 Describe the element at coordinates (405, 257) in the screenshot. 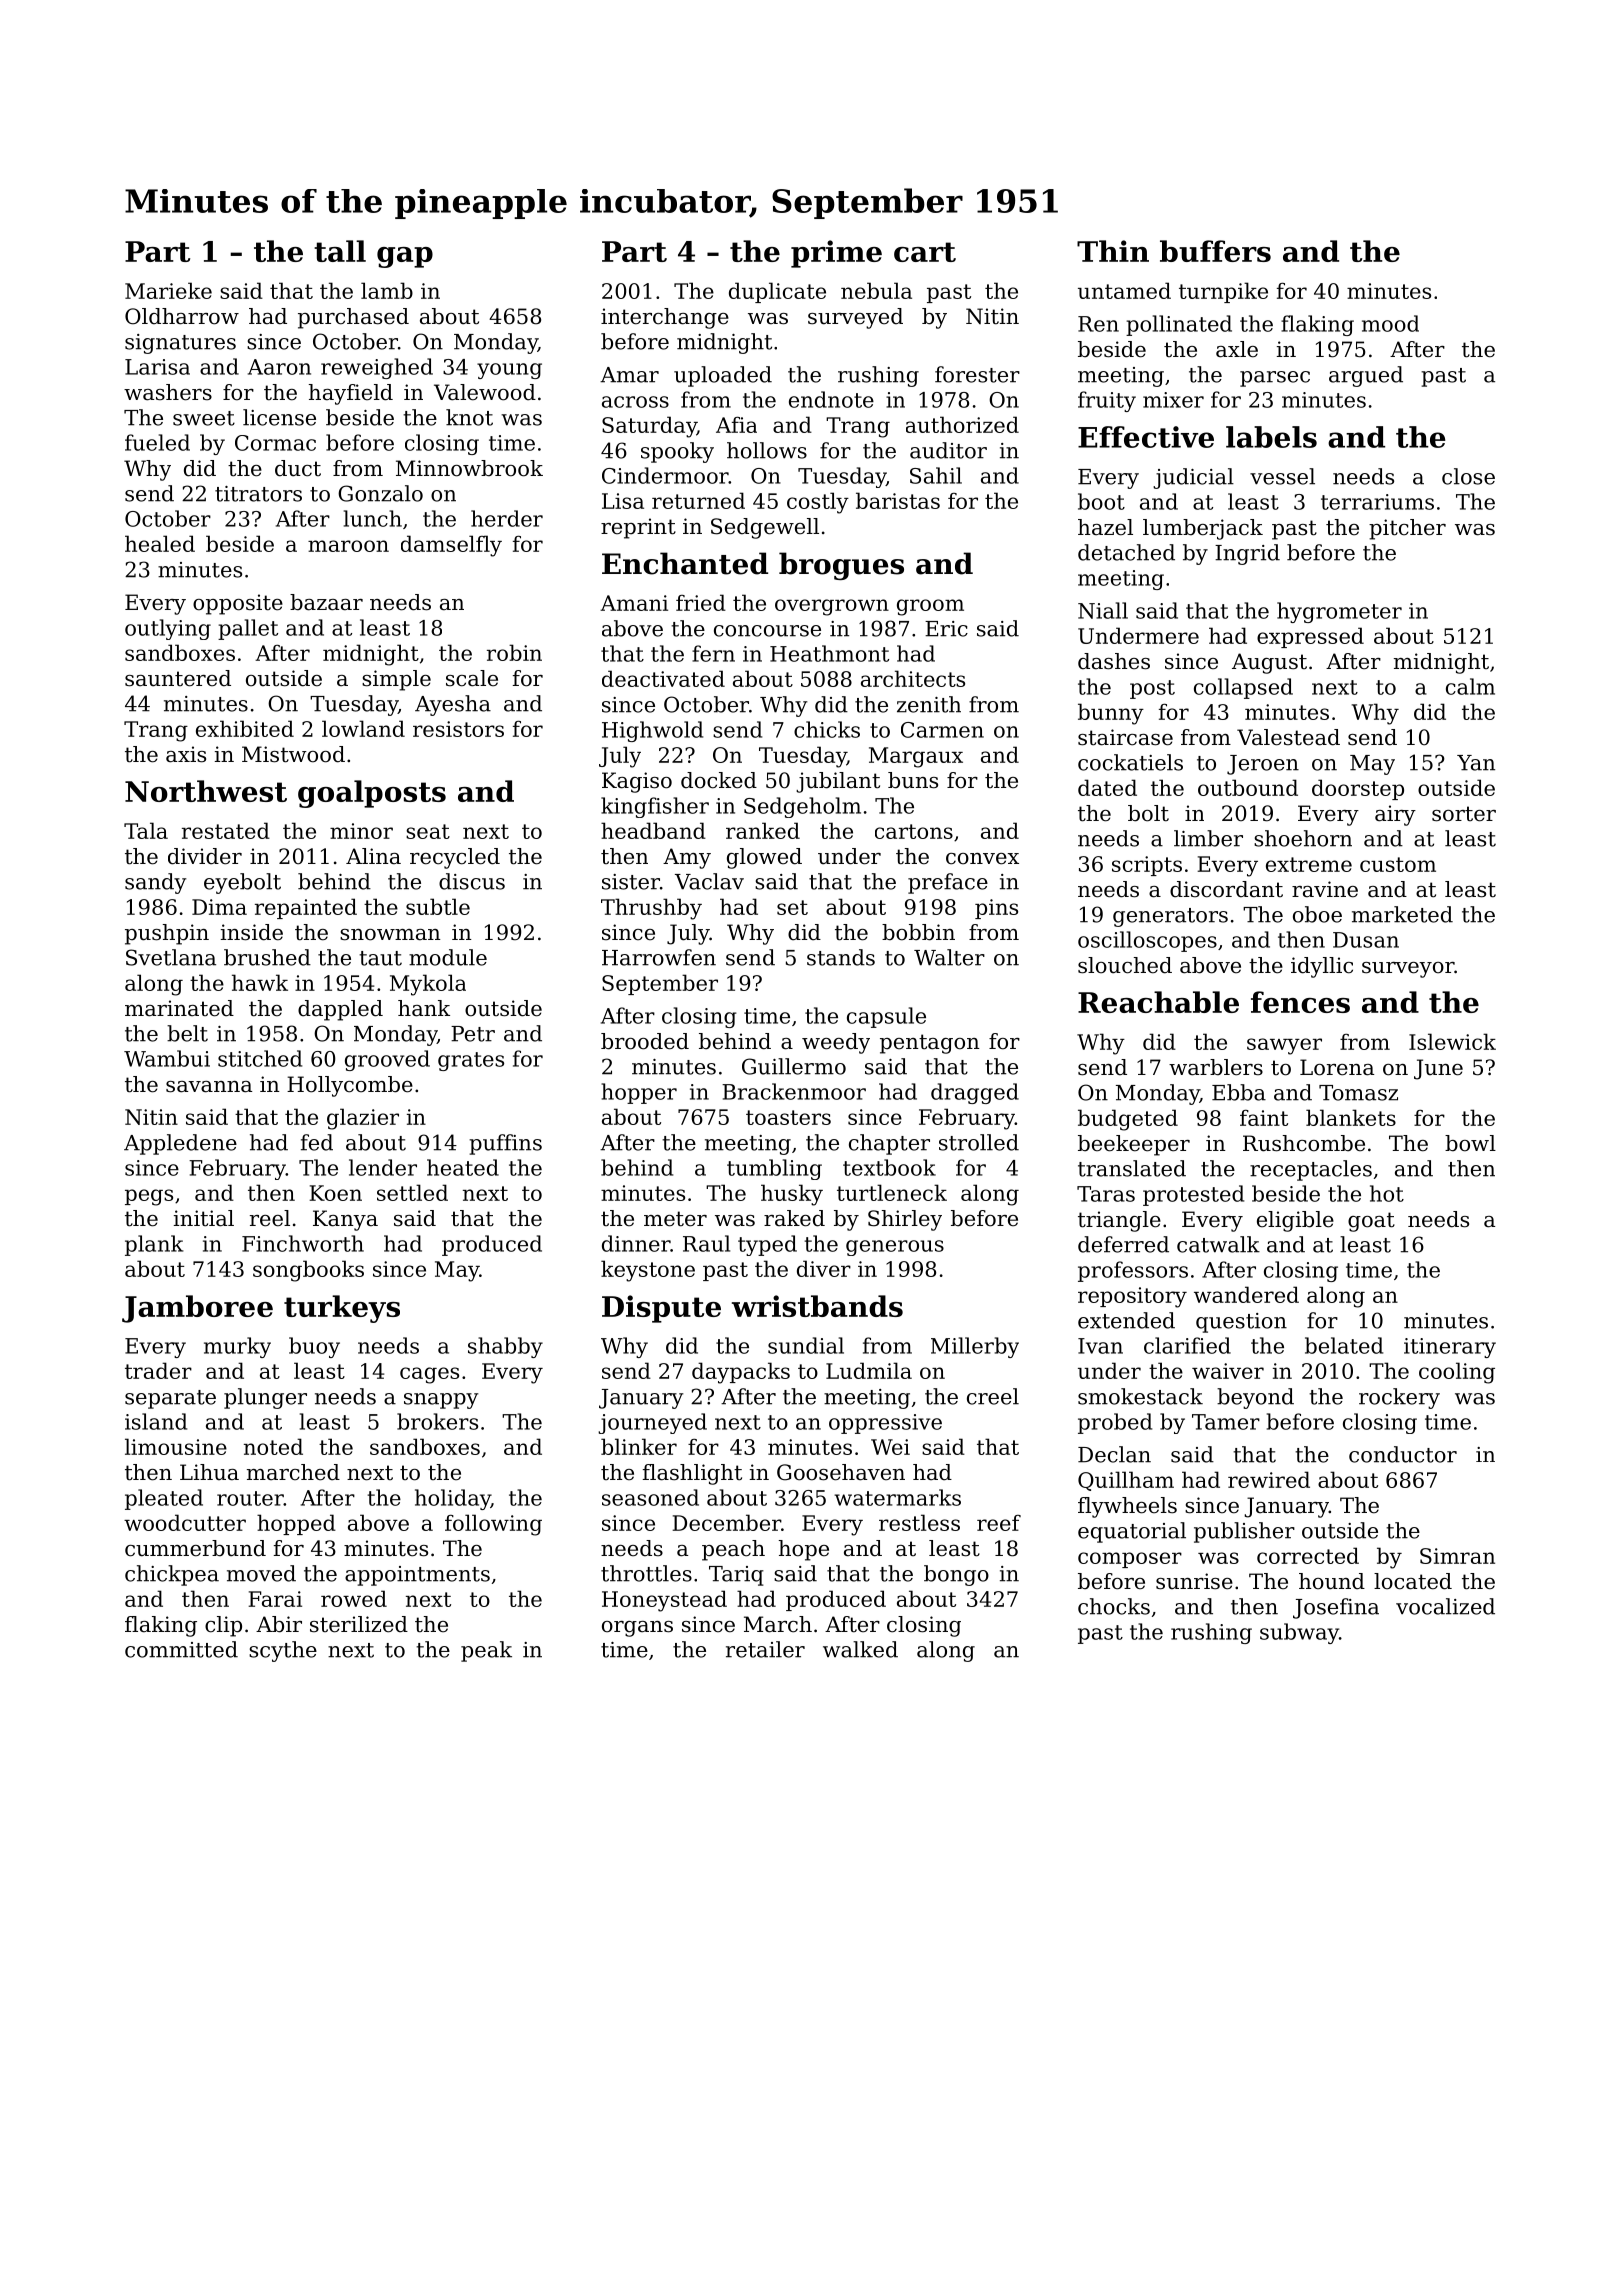

I see `gap` at that location.
